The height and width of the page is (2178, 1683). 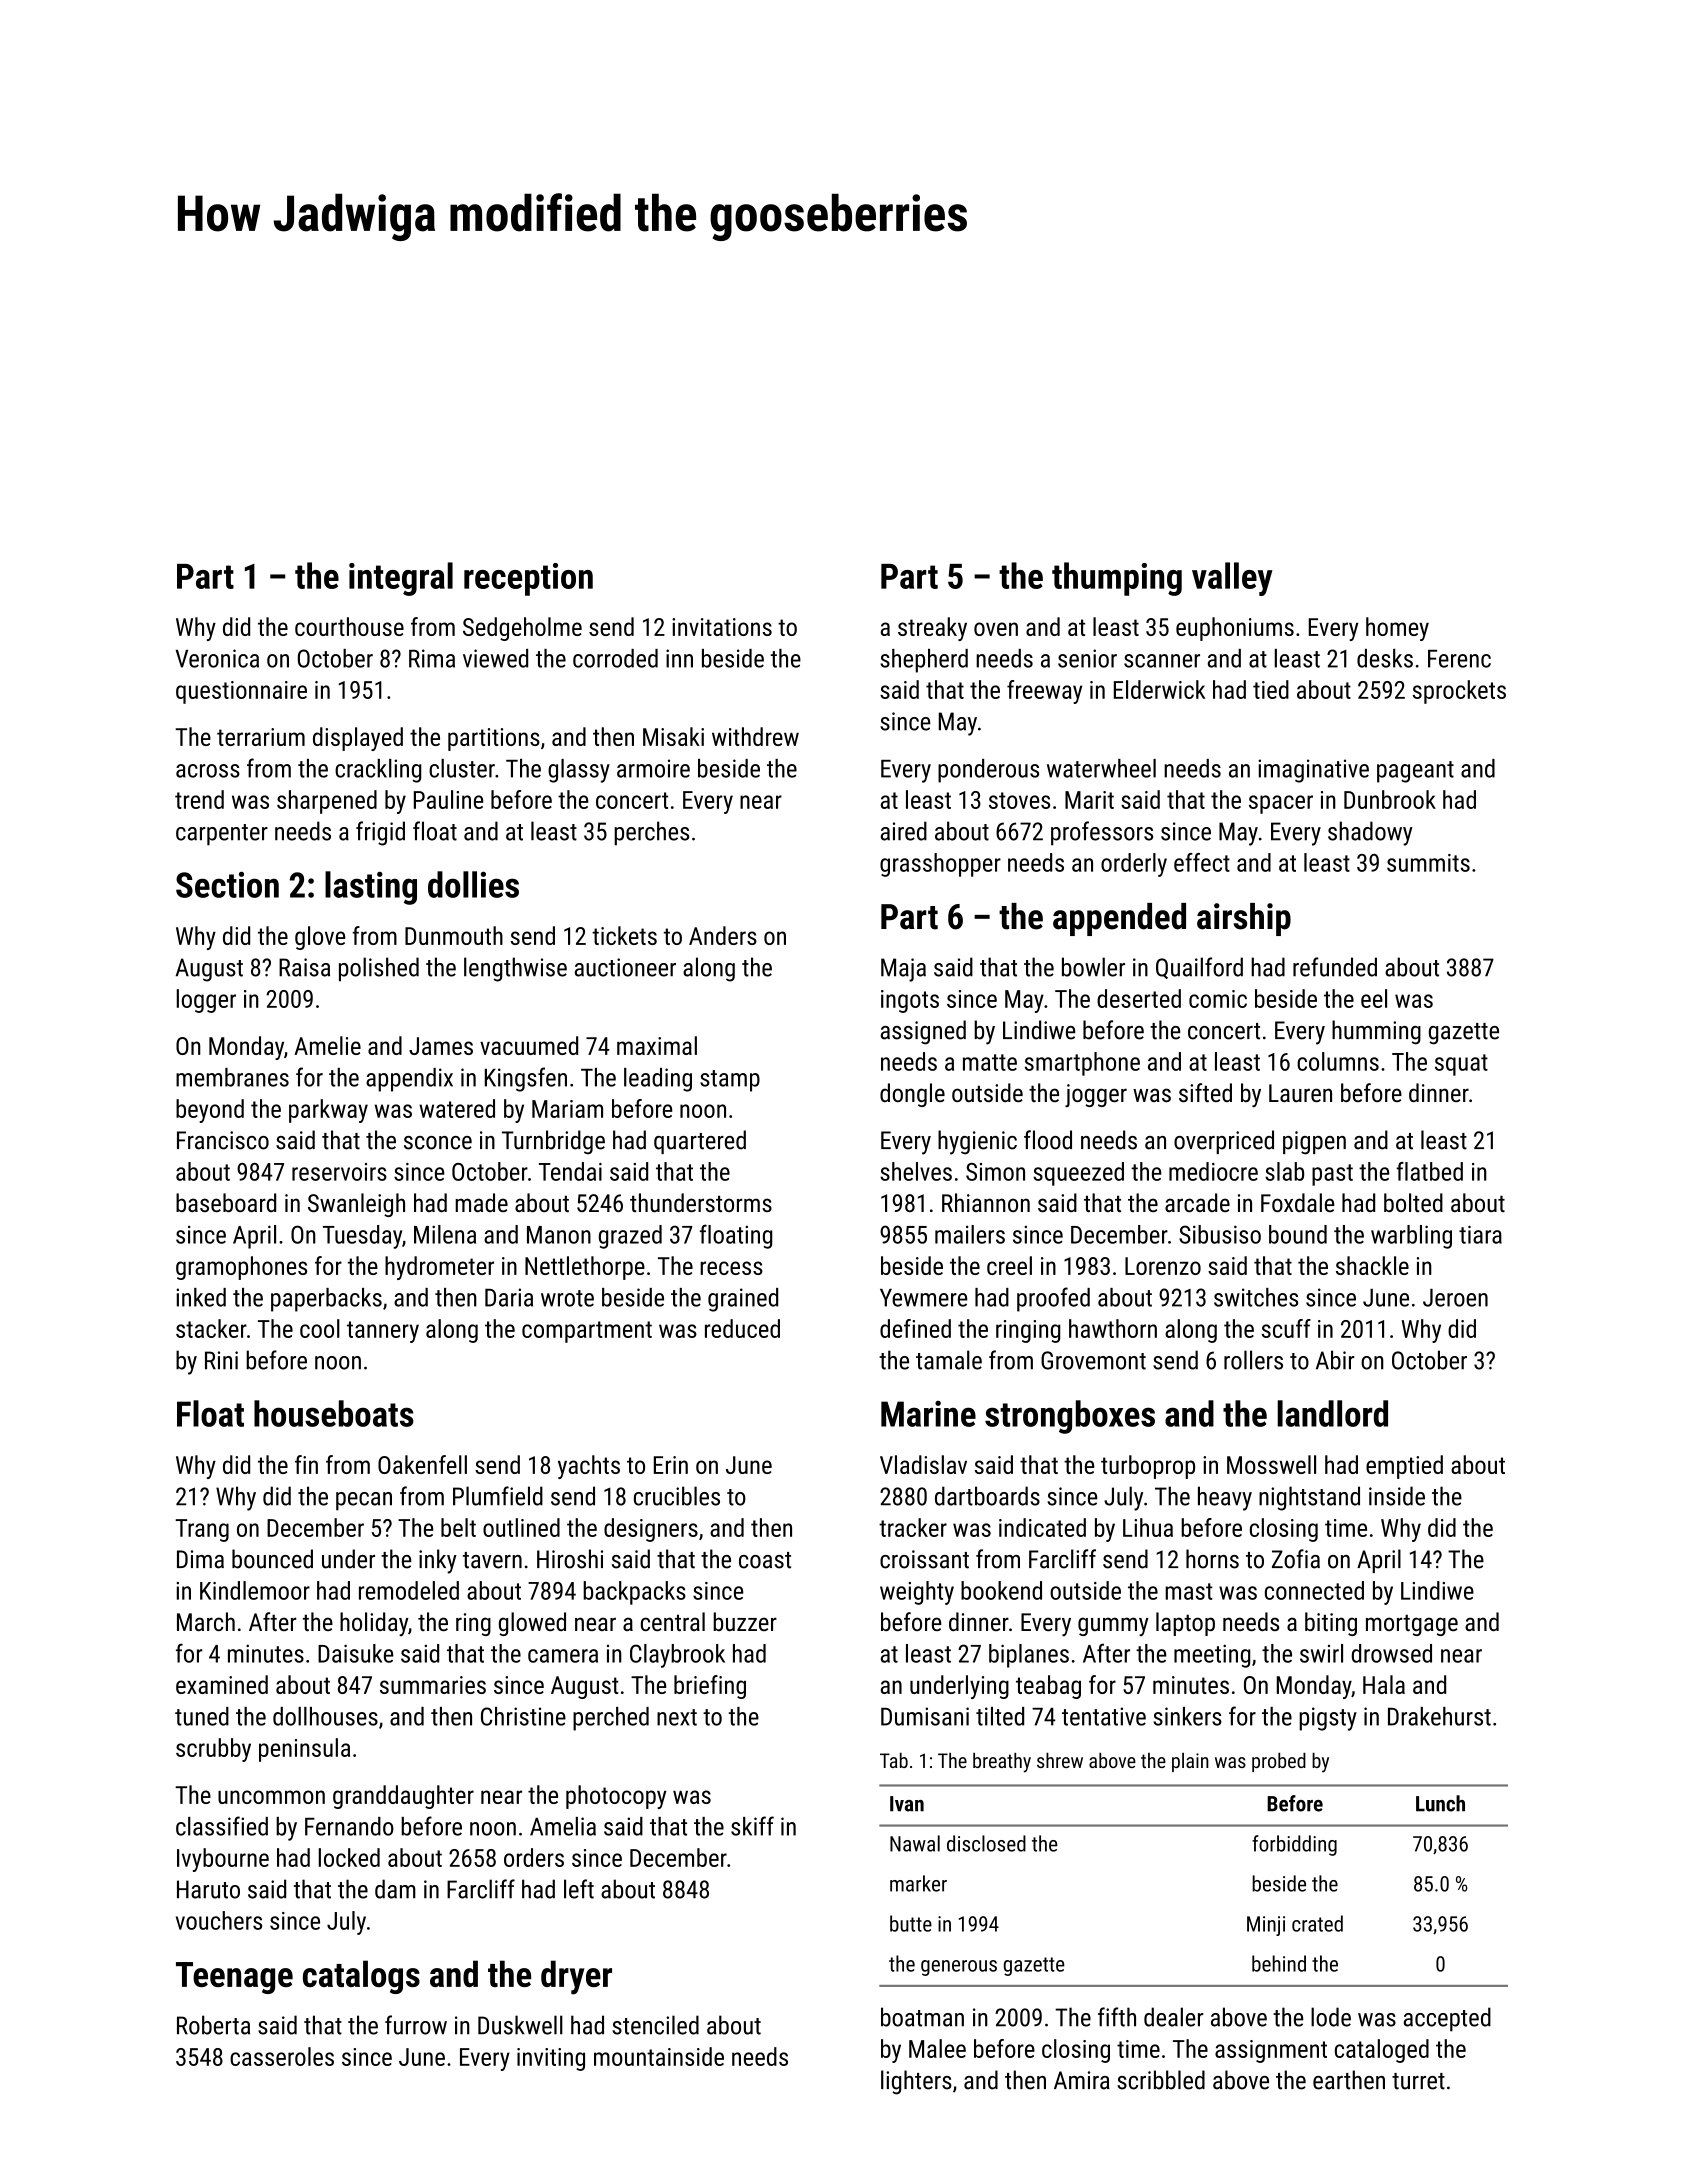 I want to click on yachts, so click(x=589, y=1467).
